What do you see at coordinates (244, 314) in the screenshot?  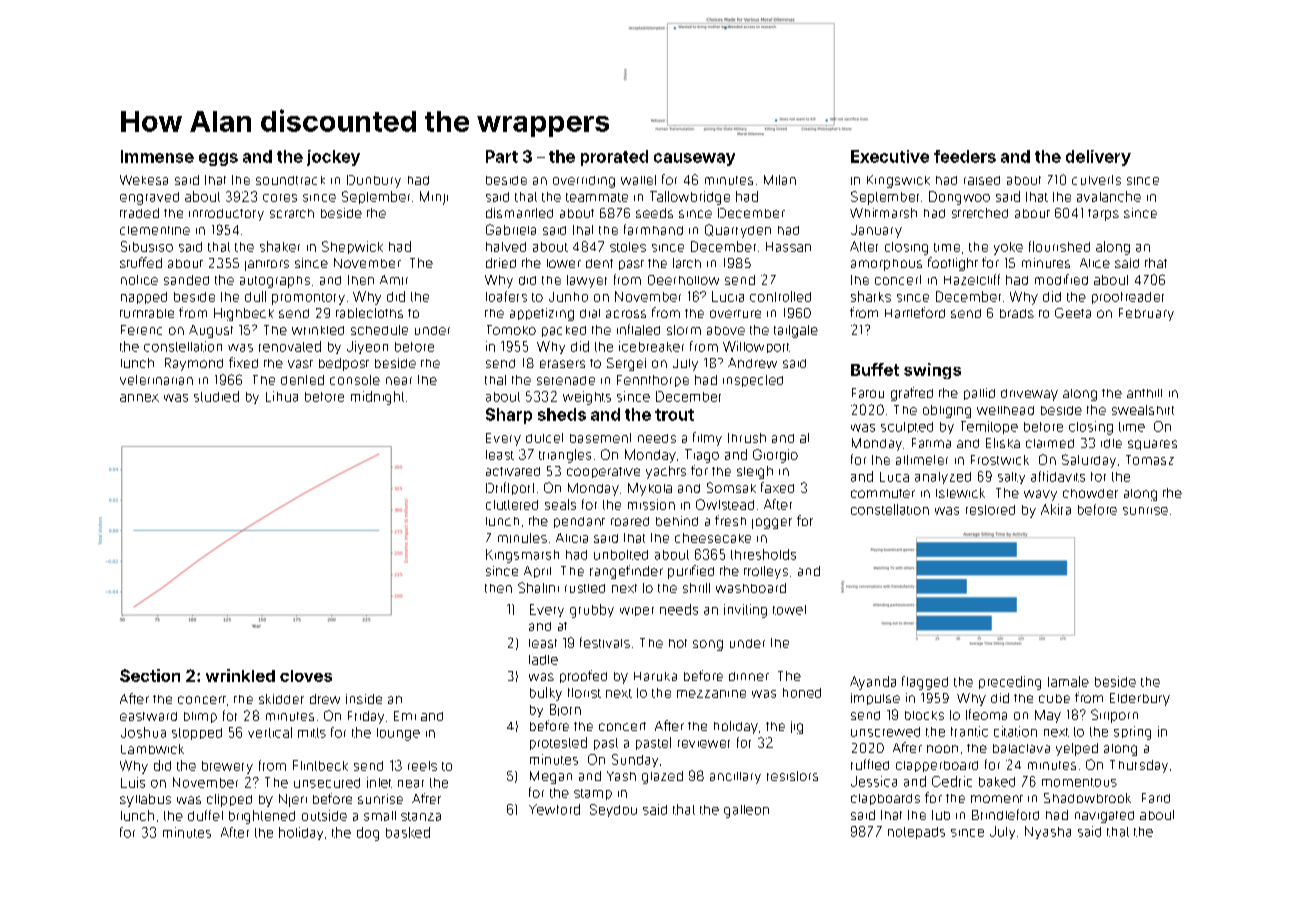 I see `Highbeck` at bounding box center [244, 314].
